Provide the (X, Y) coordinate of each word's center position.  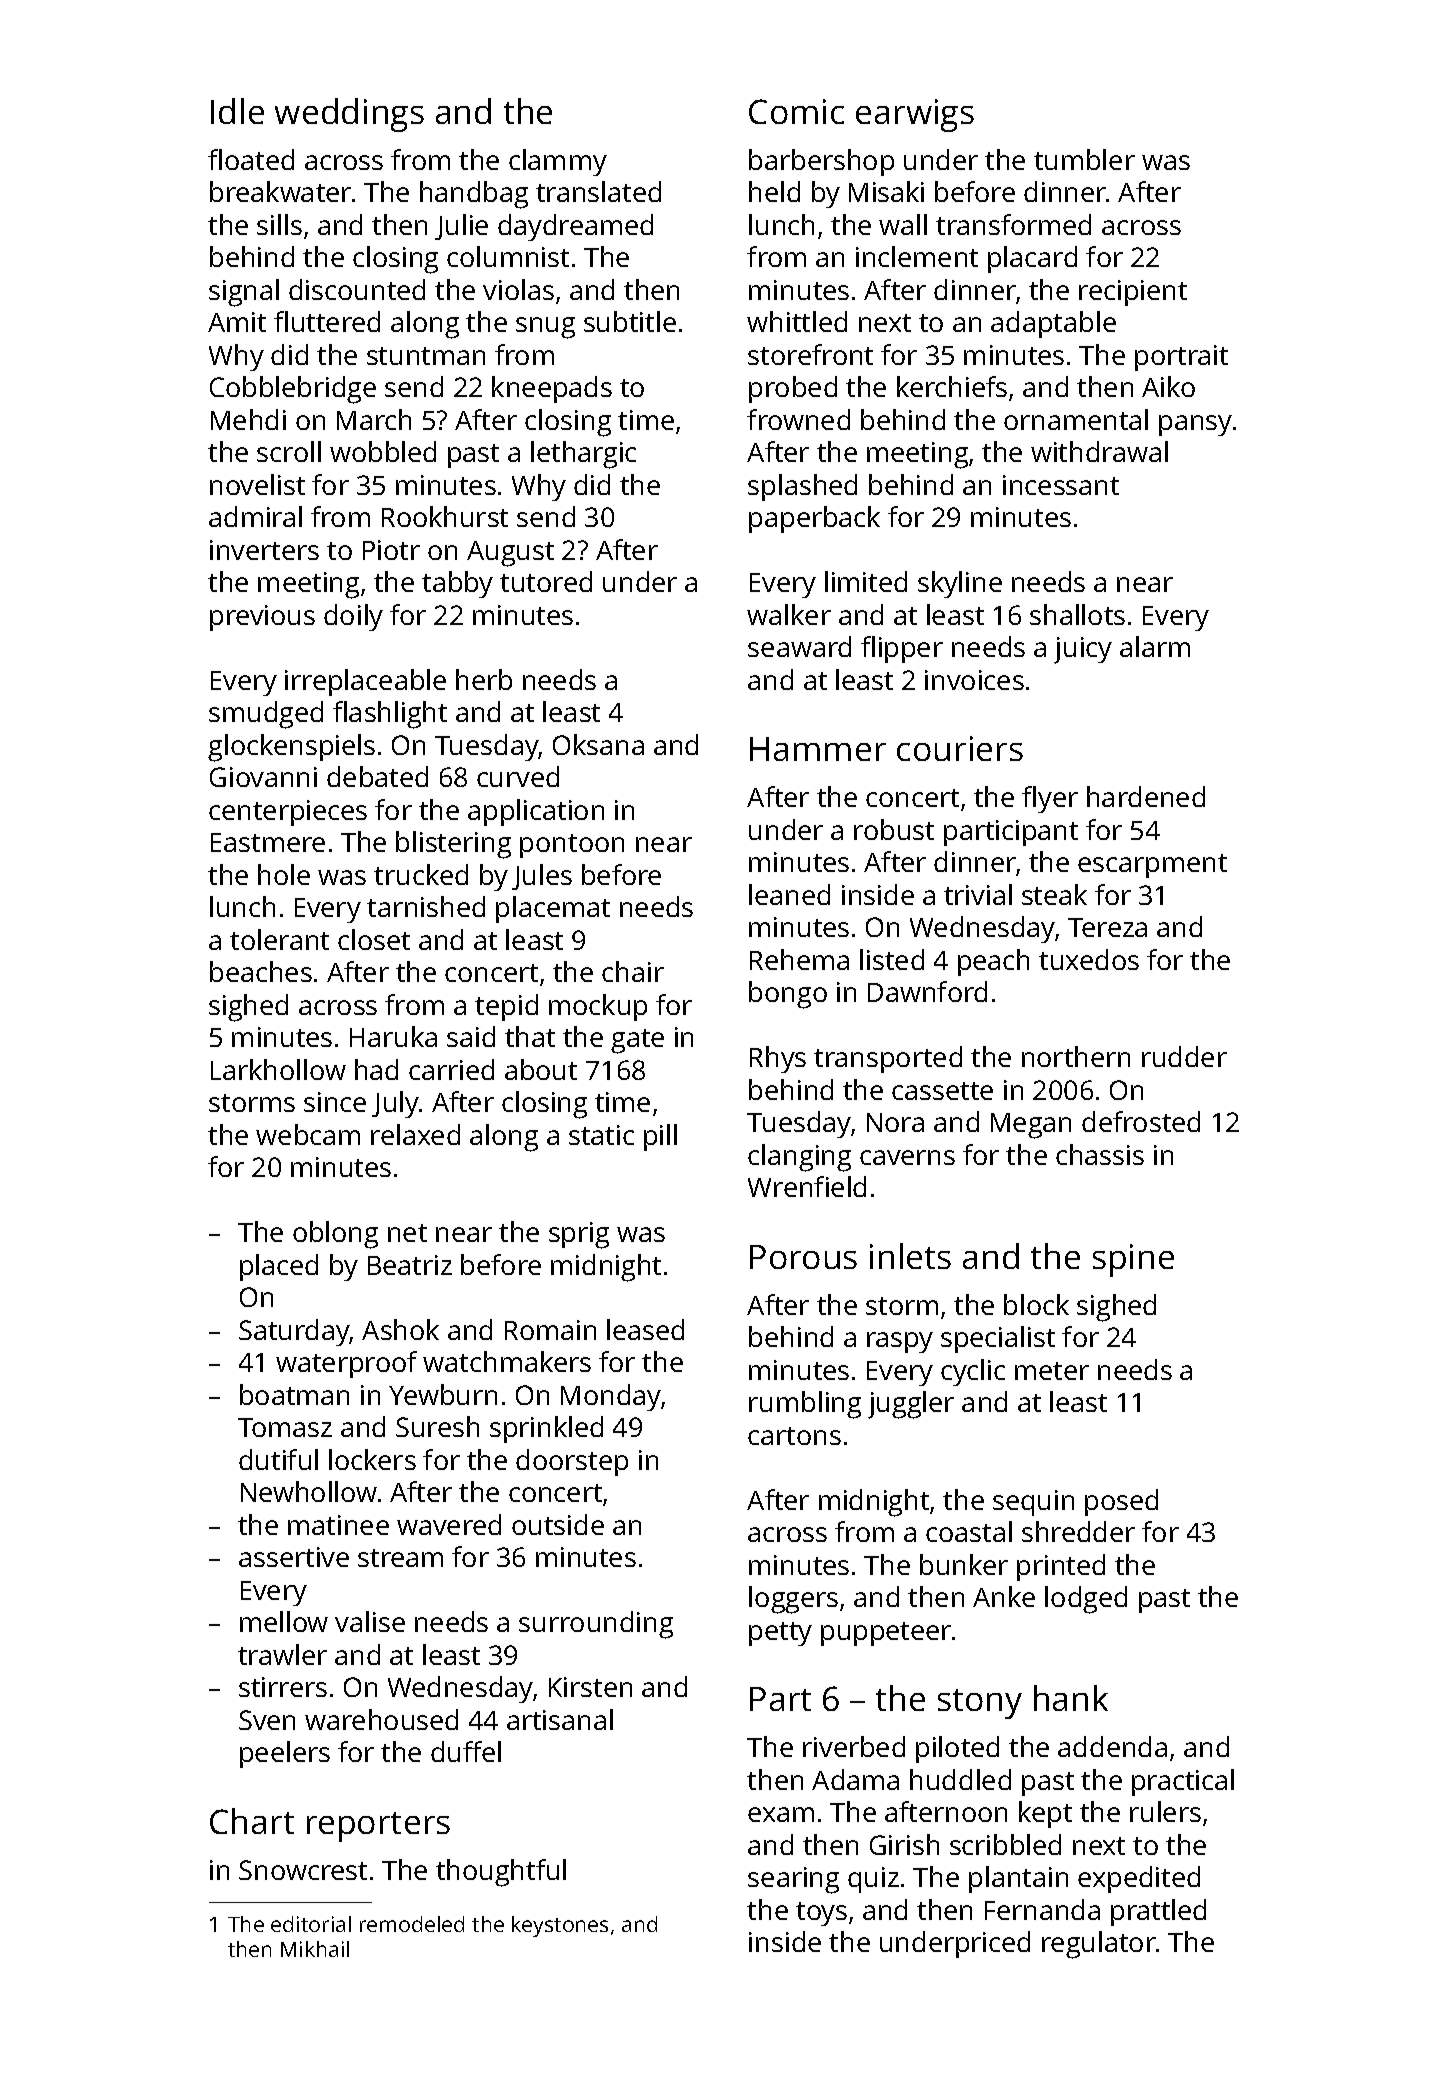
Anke (1004, 1596)
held (774, 191)
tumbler (1084, 159)
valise (370, 1621)
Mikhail (315, 1949)
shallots (1077, 614)
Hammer (818, 749)
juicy (1083, 650)
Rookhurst (445, 516)
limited (866, 581)
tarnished (426, 906)
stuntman (426, 356)
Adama (855, 1779)
